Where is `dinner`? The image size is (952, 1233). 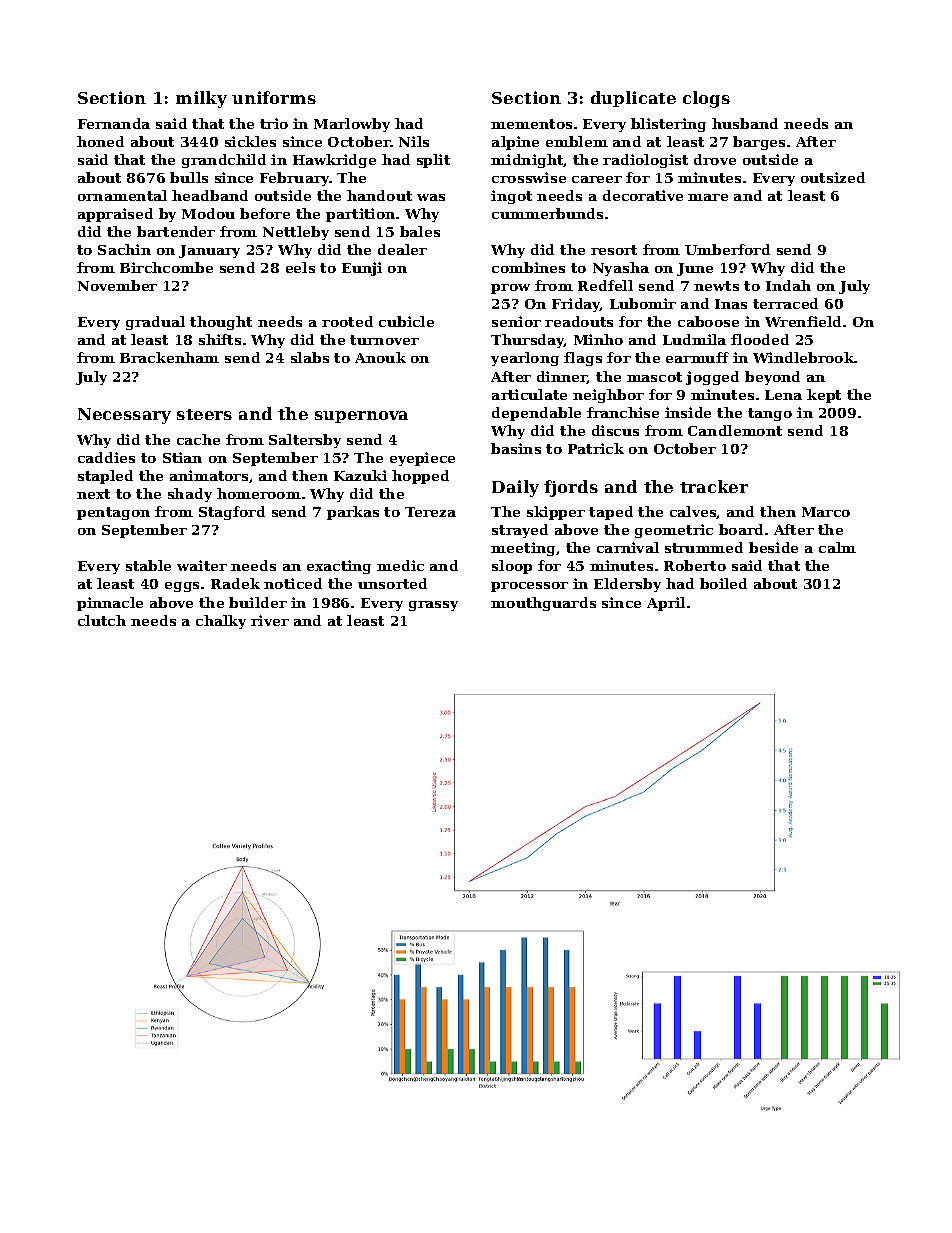 dinner is located at coordinates (562, 377).
